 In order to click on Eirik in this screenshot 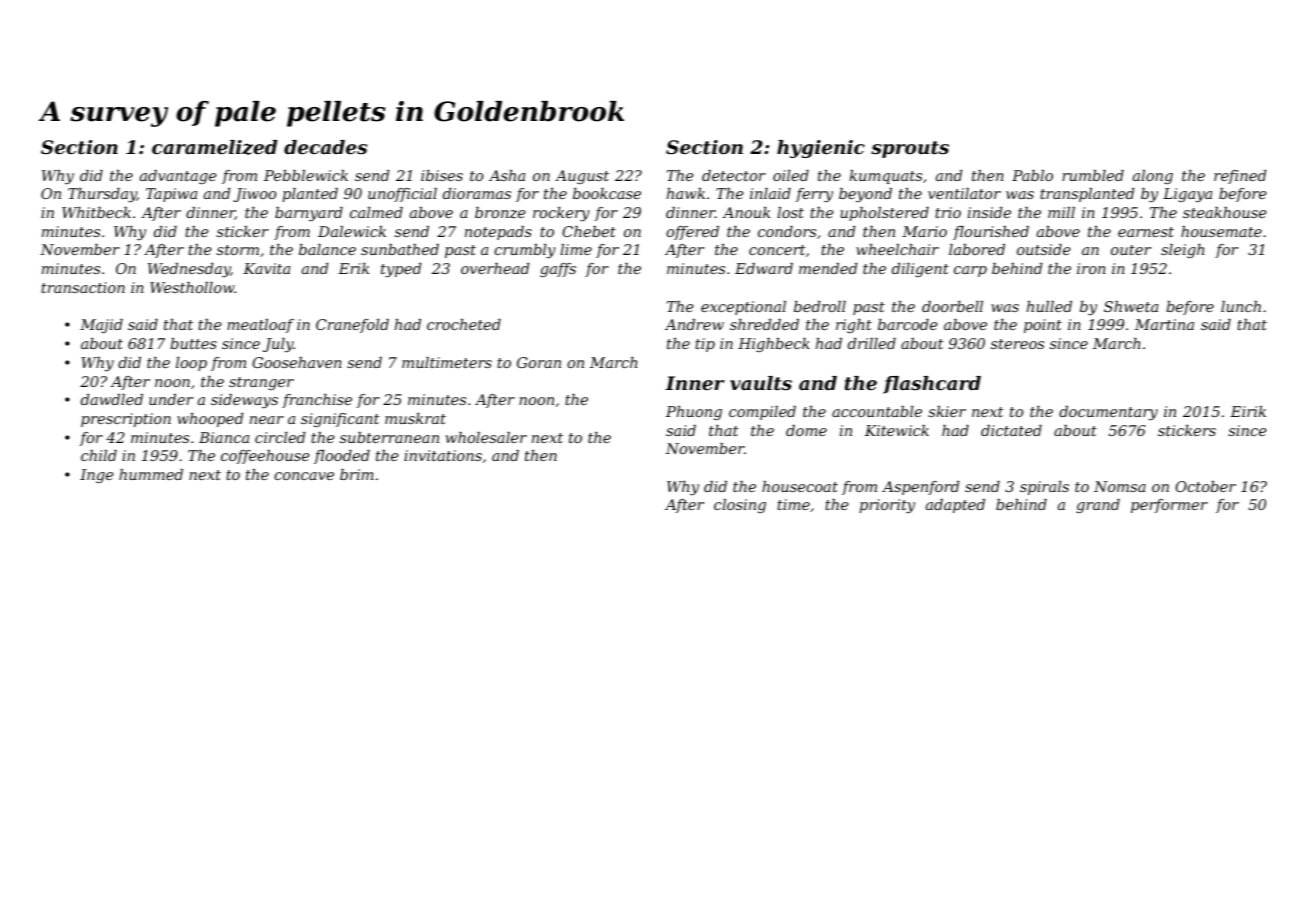, I will do `click(1248, 411)`.
